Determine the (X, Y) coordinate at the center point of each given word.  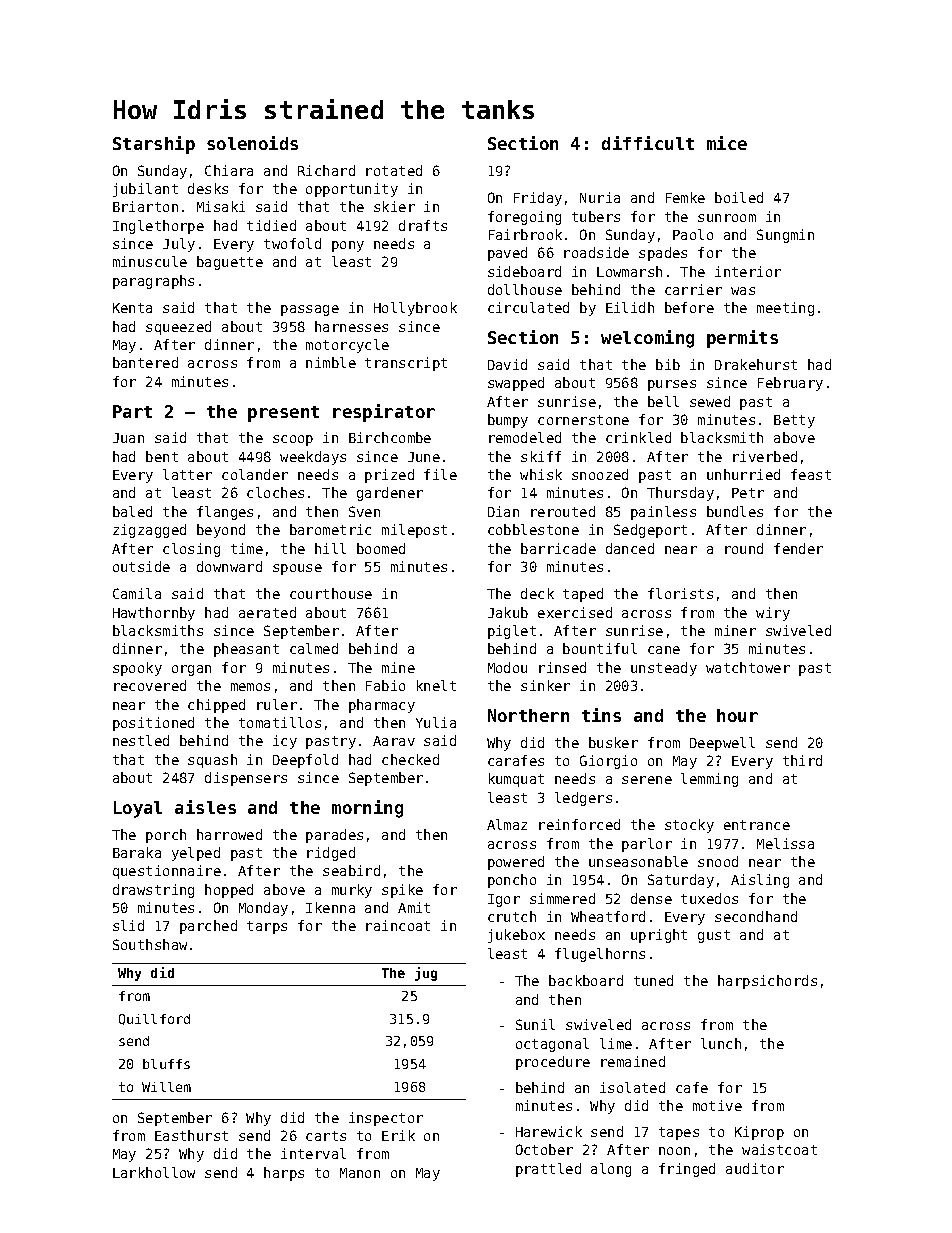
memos (250, 687)
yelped (196, 854)
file (440, 474)
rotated (394, 170)
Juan (128, 438)
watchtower (748, 667)
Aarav (394, 741)
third (802, 760)
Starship (154, 145)
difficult (648, 143)
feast (811, 474)
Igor (504, 900)
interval (313, 1153)
